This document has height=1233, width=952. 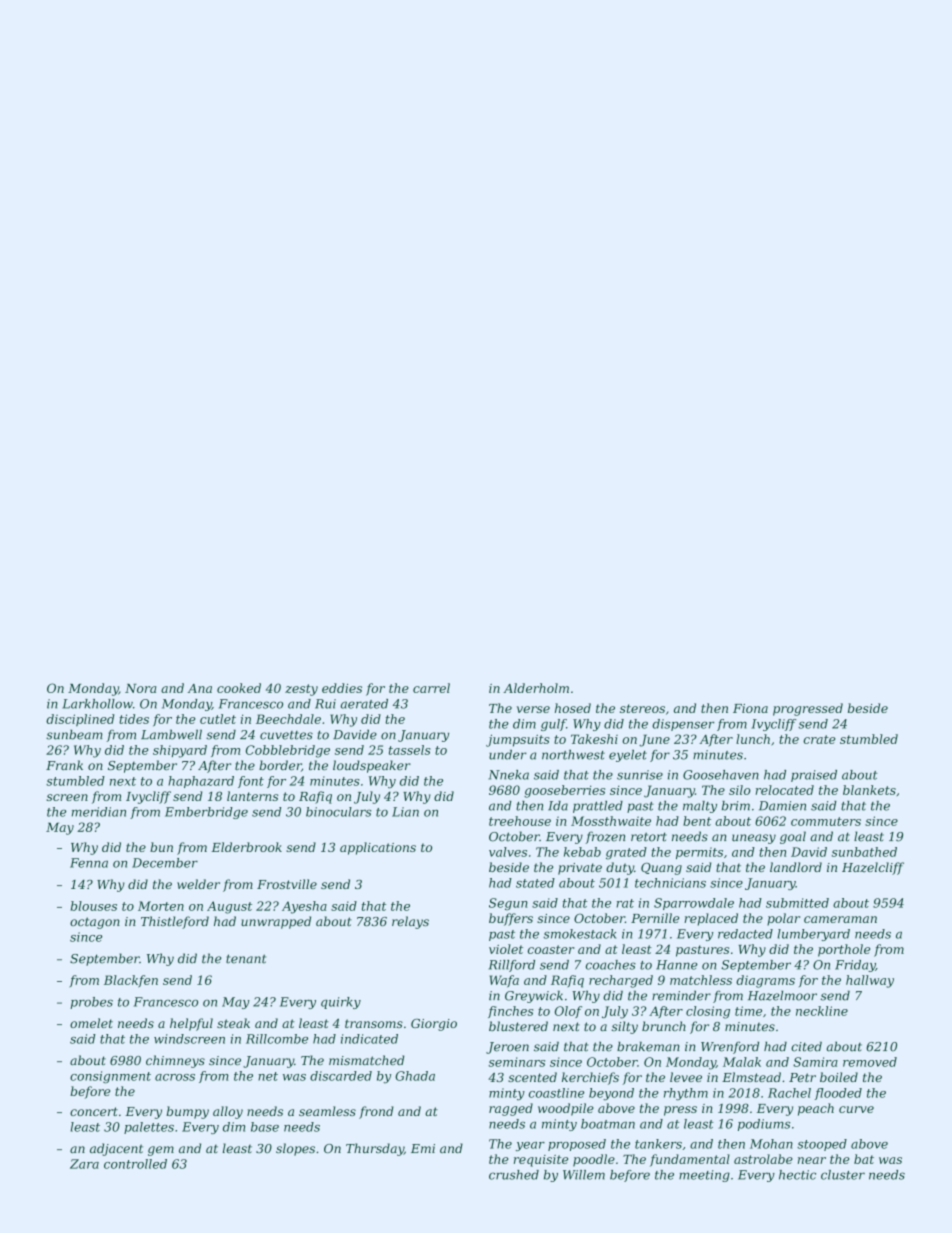 What do you see at coordinates (745, 934) in the document?
I see `redacted` at bounding box center [745, 934].
